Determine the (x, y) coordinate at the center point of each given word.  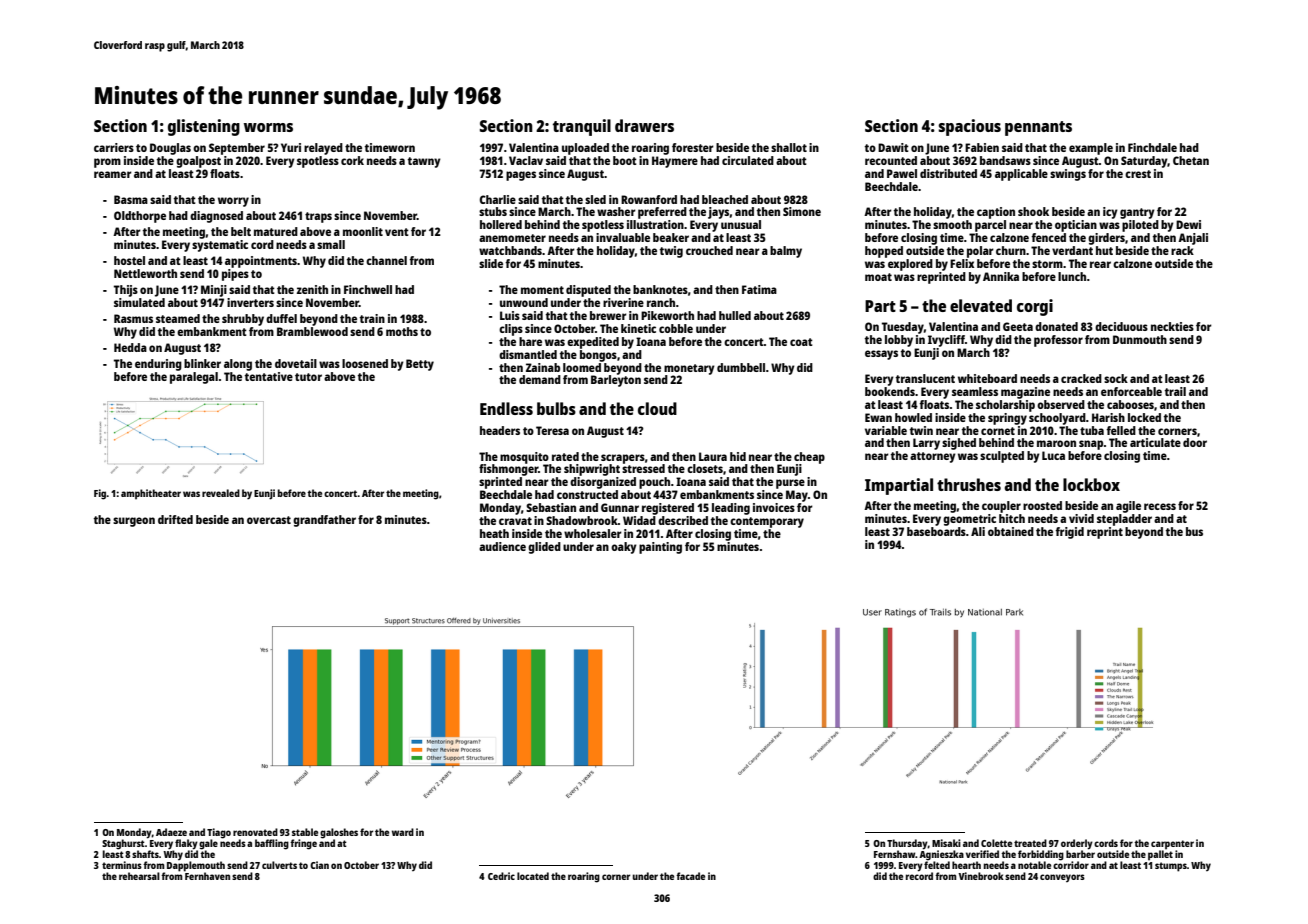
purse (790, 484)
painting (660, 548)
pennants (1038, 128)
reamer (113, 174)
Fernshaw (894, 854)
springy (1007, 419)
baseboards (936, 531)
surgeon (134, 522)
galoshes (339, 833)
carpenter (1172, 845)
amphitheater (151, 494)
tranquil (582, 127)
